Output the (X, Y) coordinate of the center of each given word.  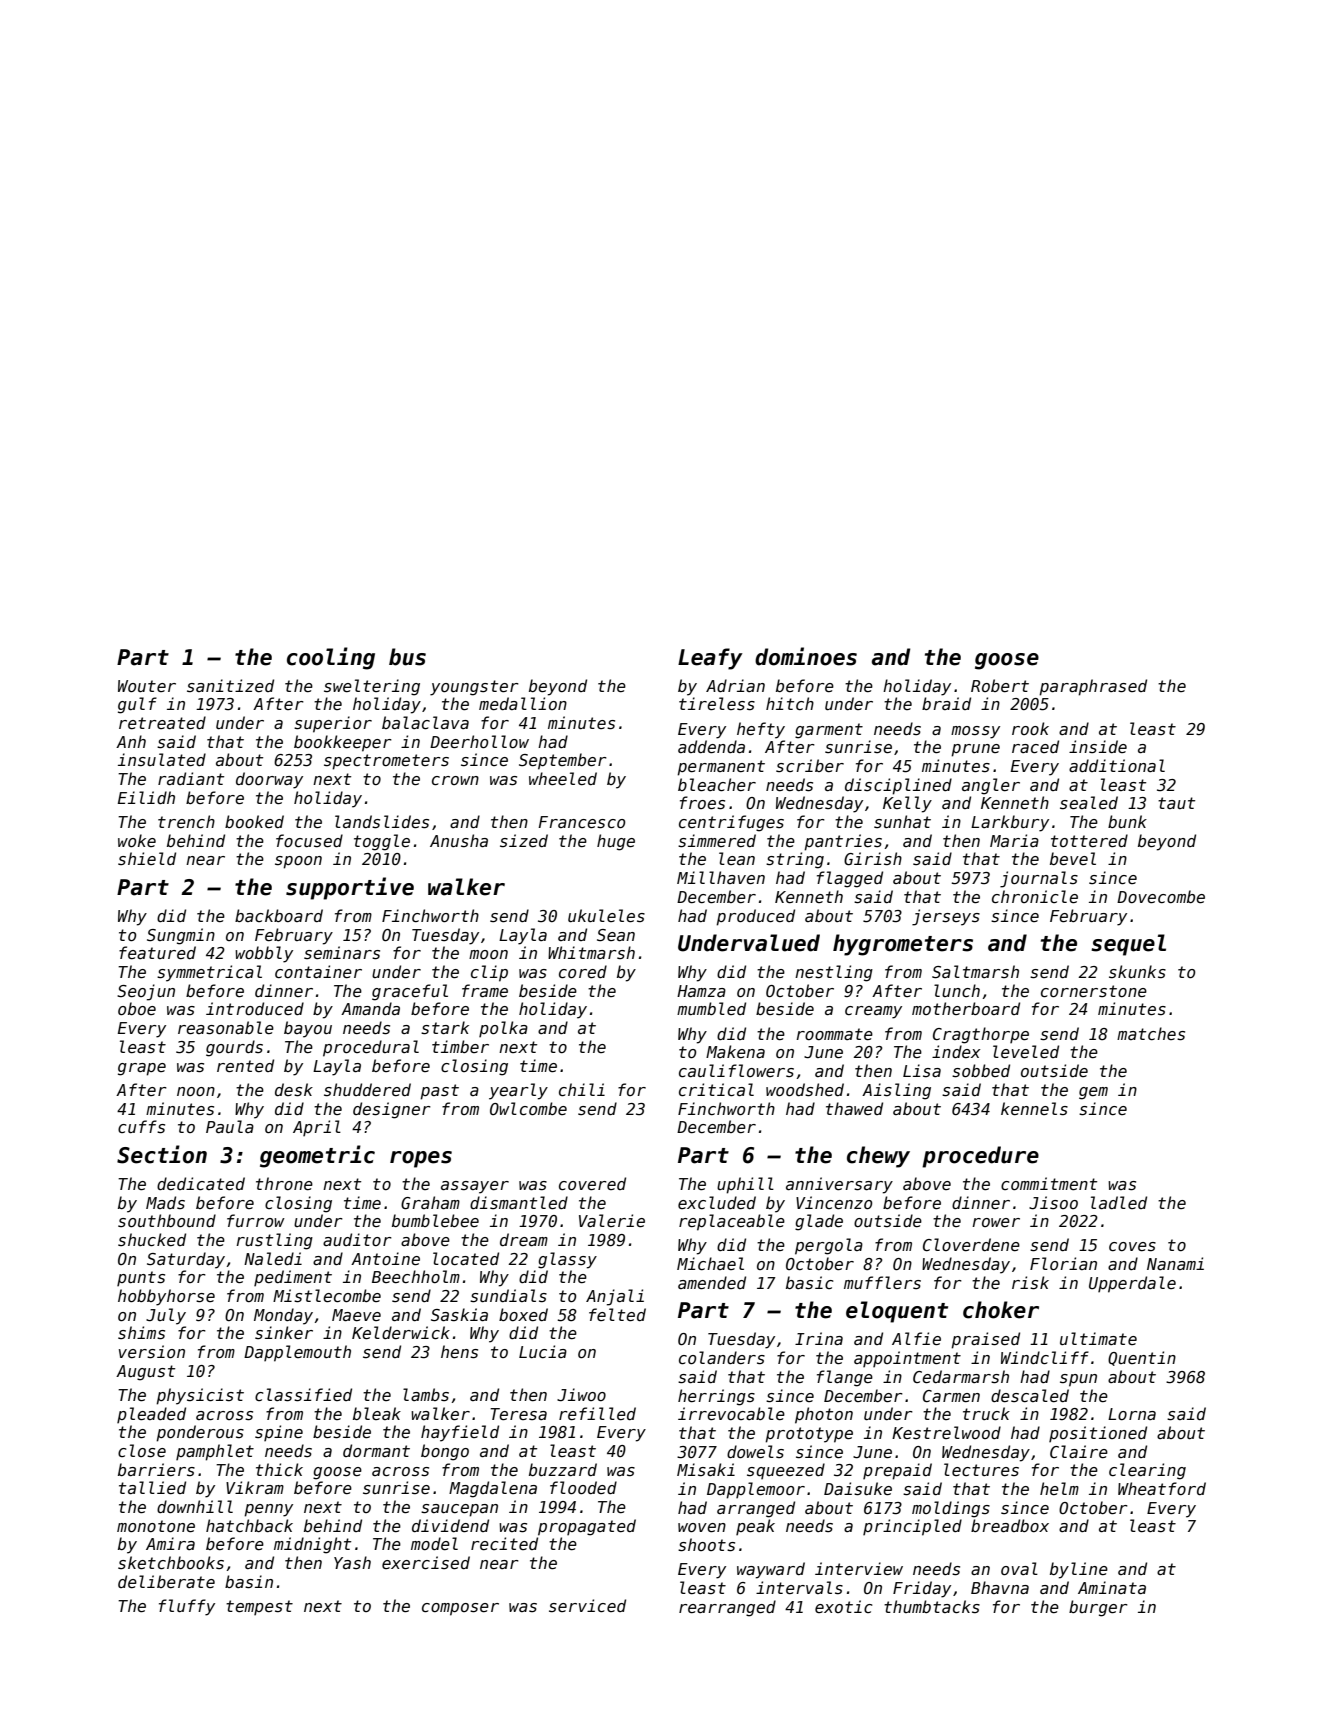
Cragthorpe (981, 1035)
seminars (342, 953)
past (439, 1092)
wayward (771, 1570)
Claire (1079, 1452)
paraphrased (1093, 687)
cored (583, 971)
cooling (331, 658)
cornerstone (1094, 991)
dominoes (806, 656)
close (142, 1451)
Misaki (706, 1469)
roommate (834, 1034)
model (434, 1544)
